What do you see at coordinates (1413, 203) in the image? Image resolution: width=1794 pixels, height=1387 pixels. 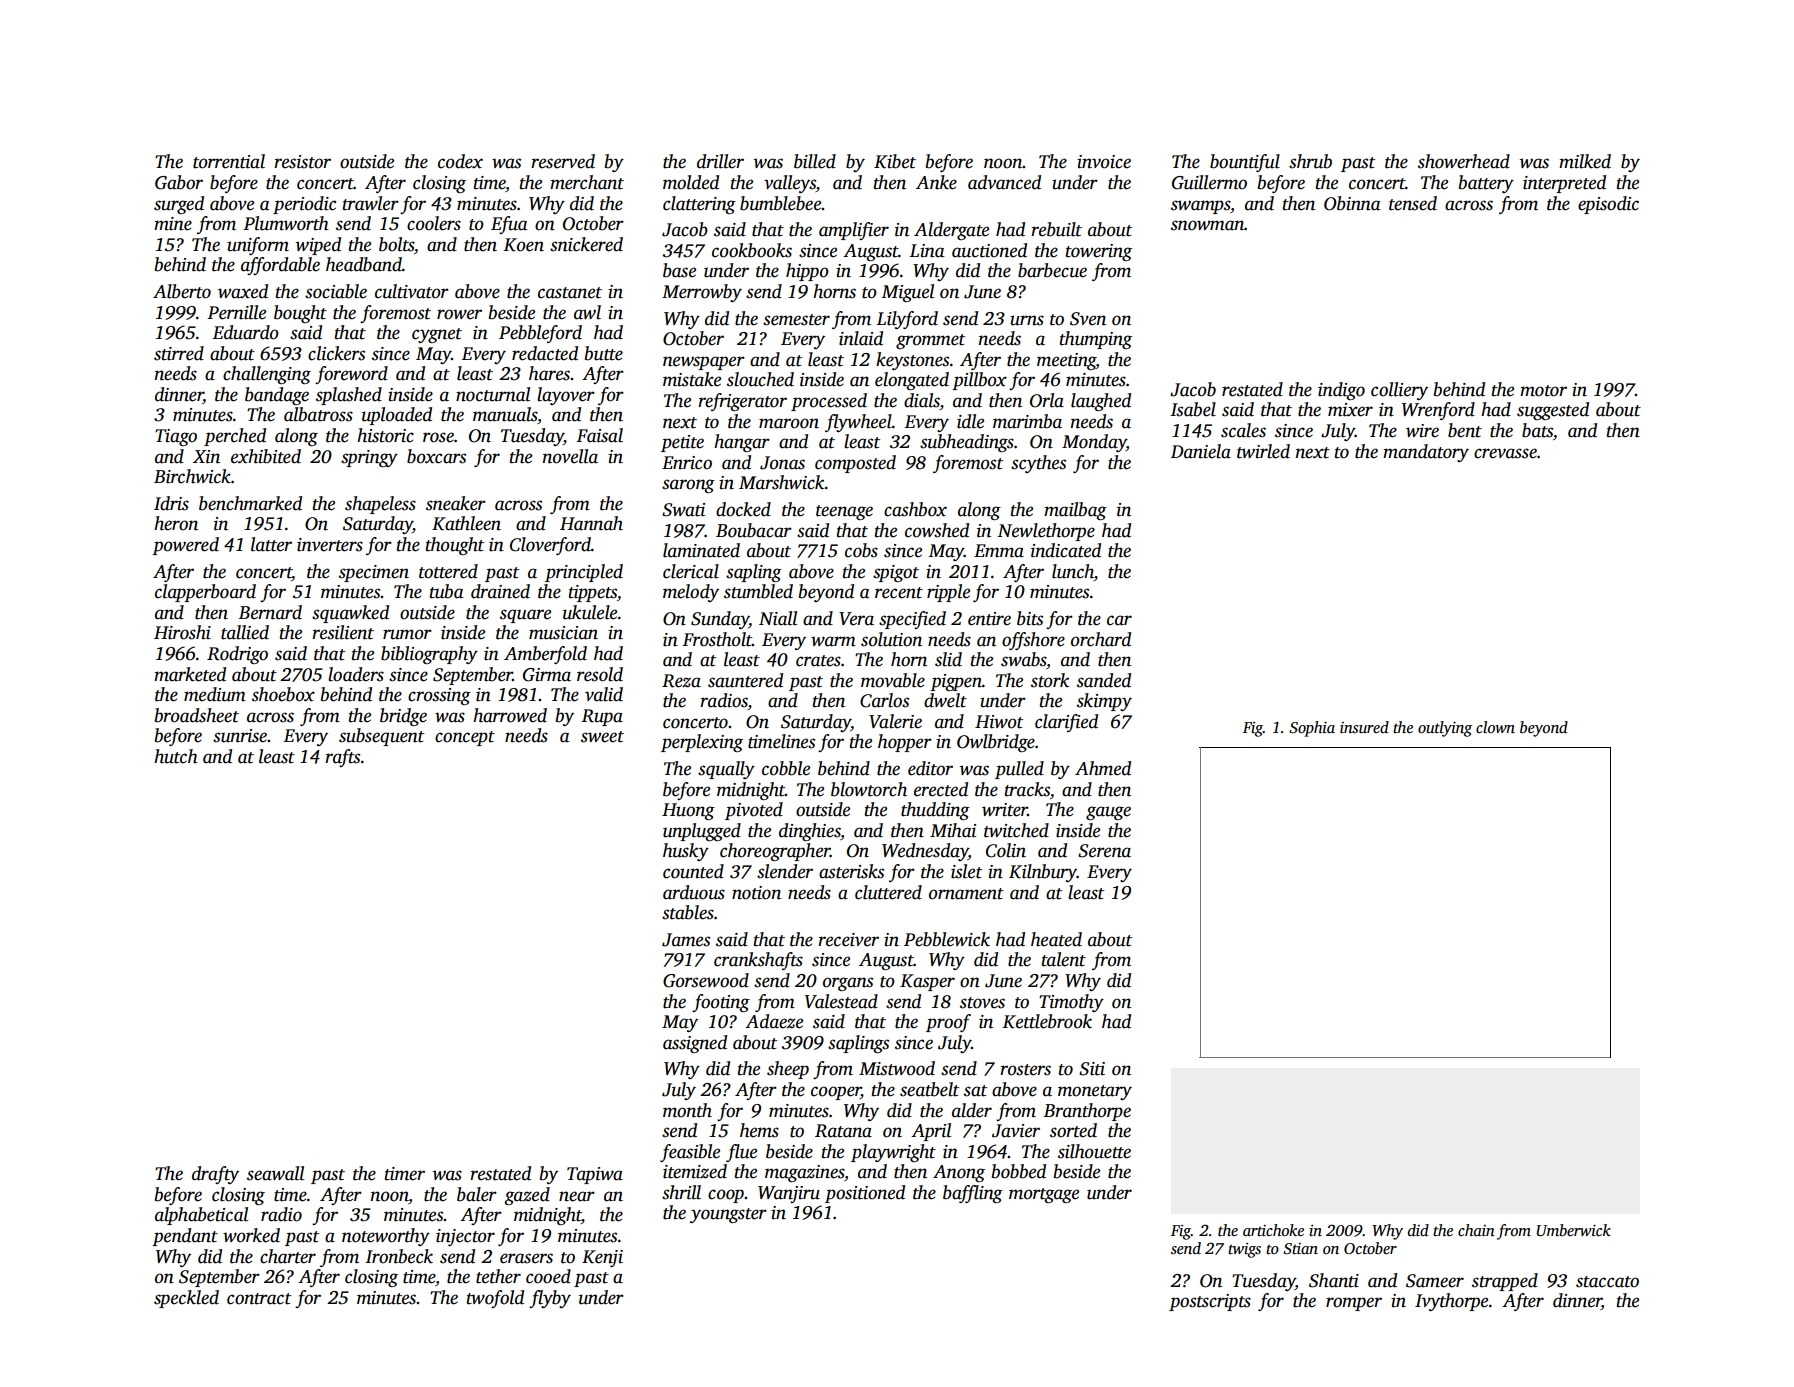 I see `tensed` at bounding box center [1413, 203].
